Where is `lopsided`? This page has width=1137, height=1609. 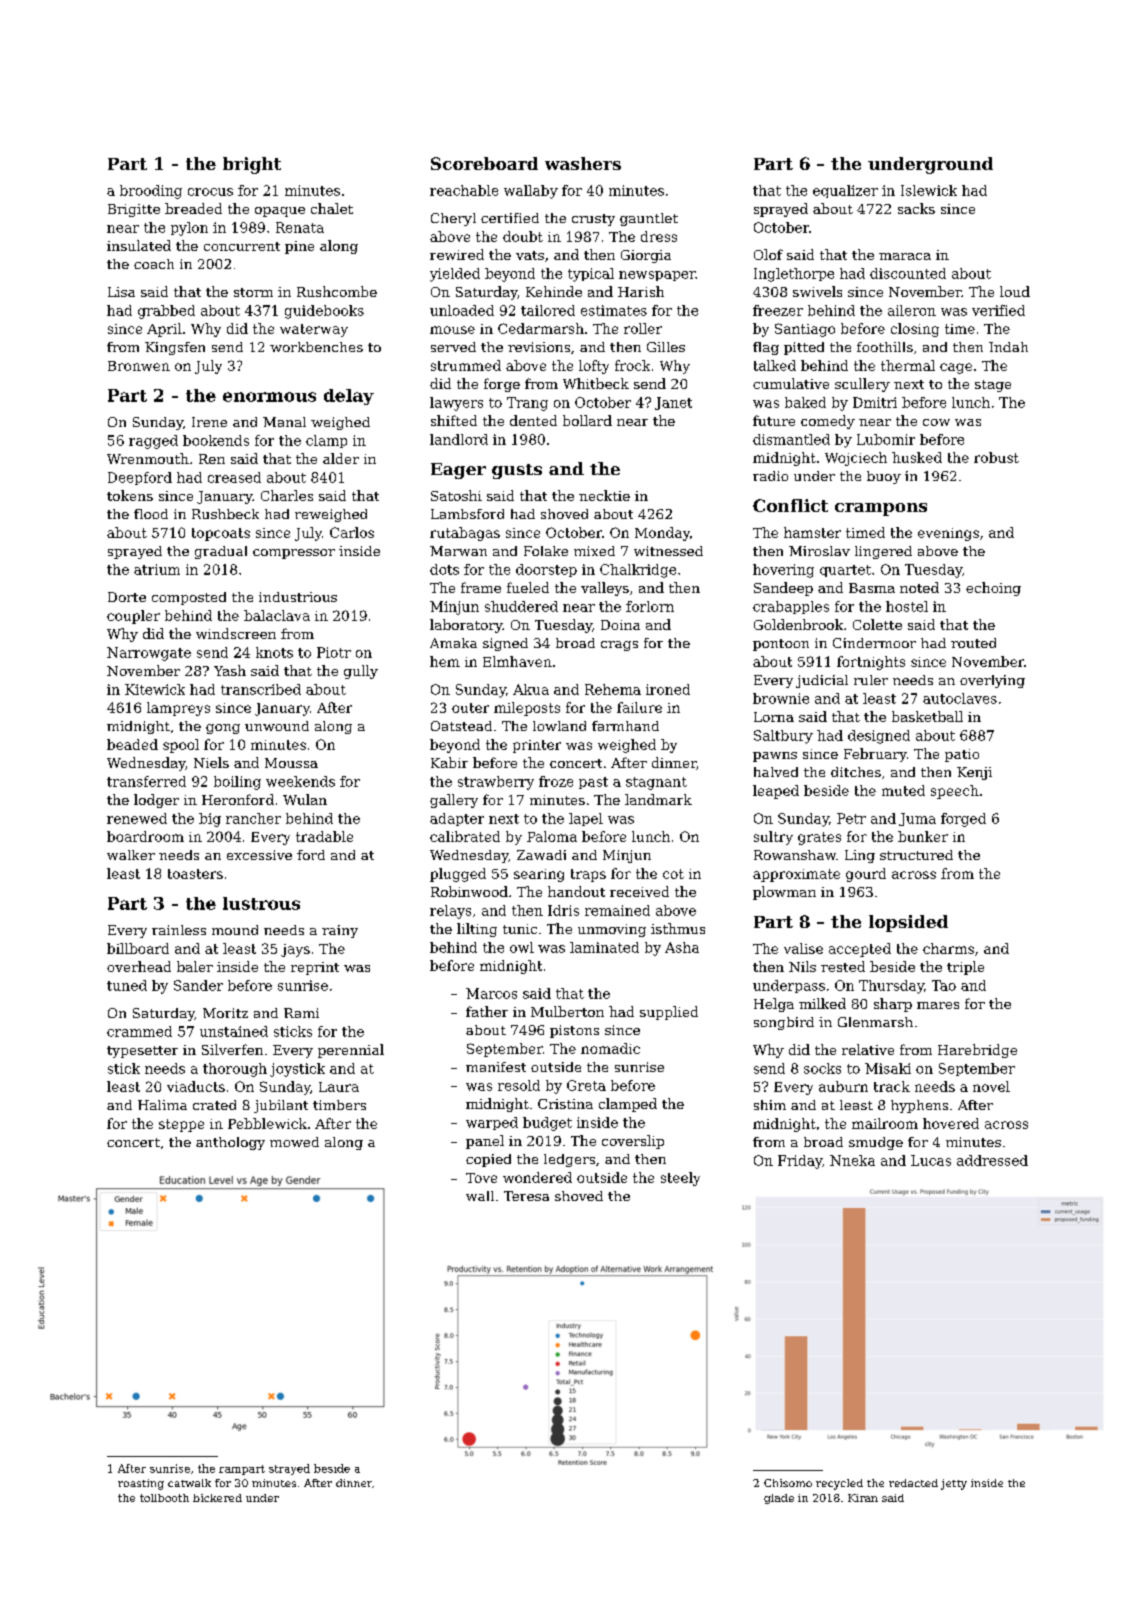
lopsided is located at coordinates (908, 923).
